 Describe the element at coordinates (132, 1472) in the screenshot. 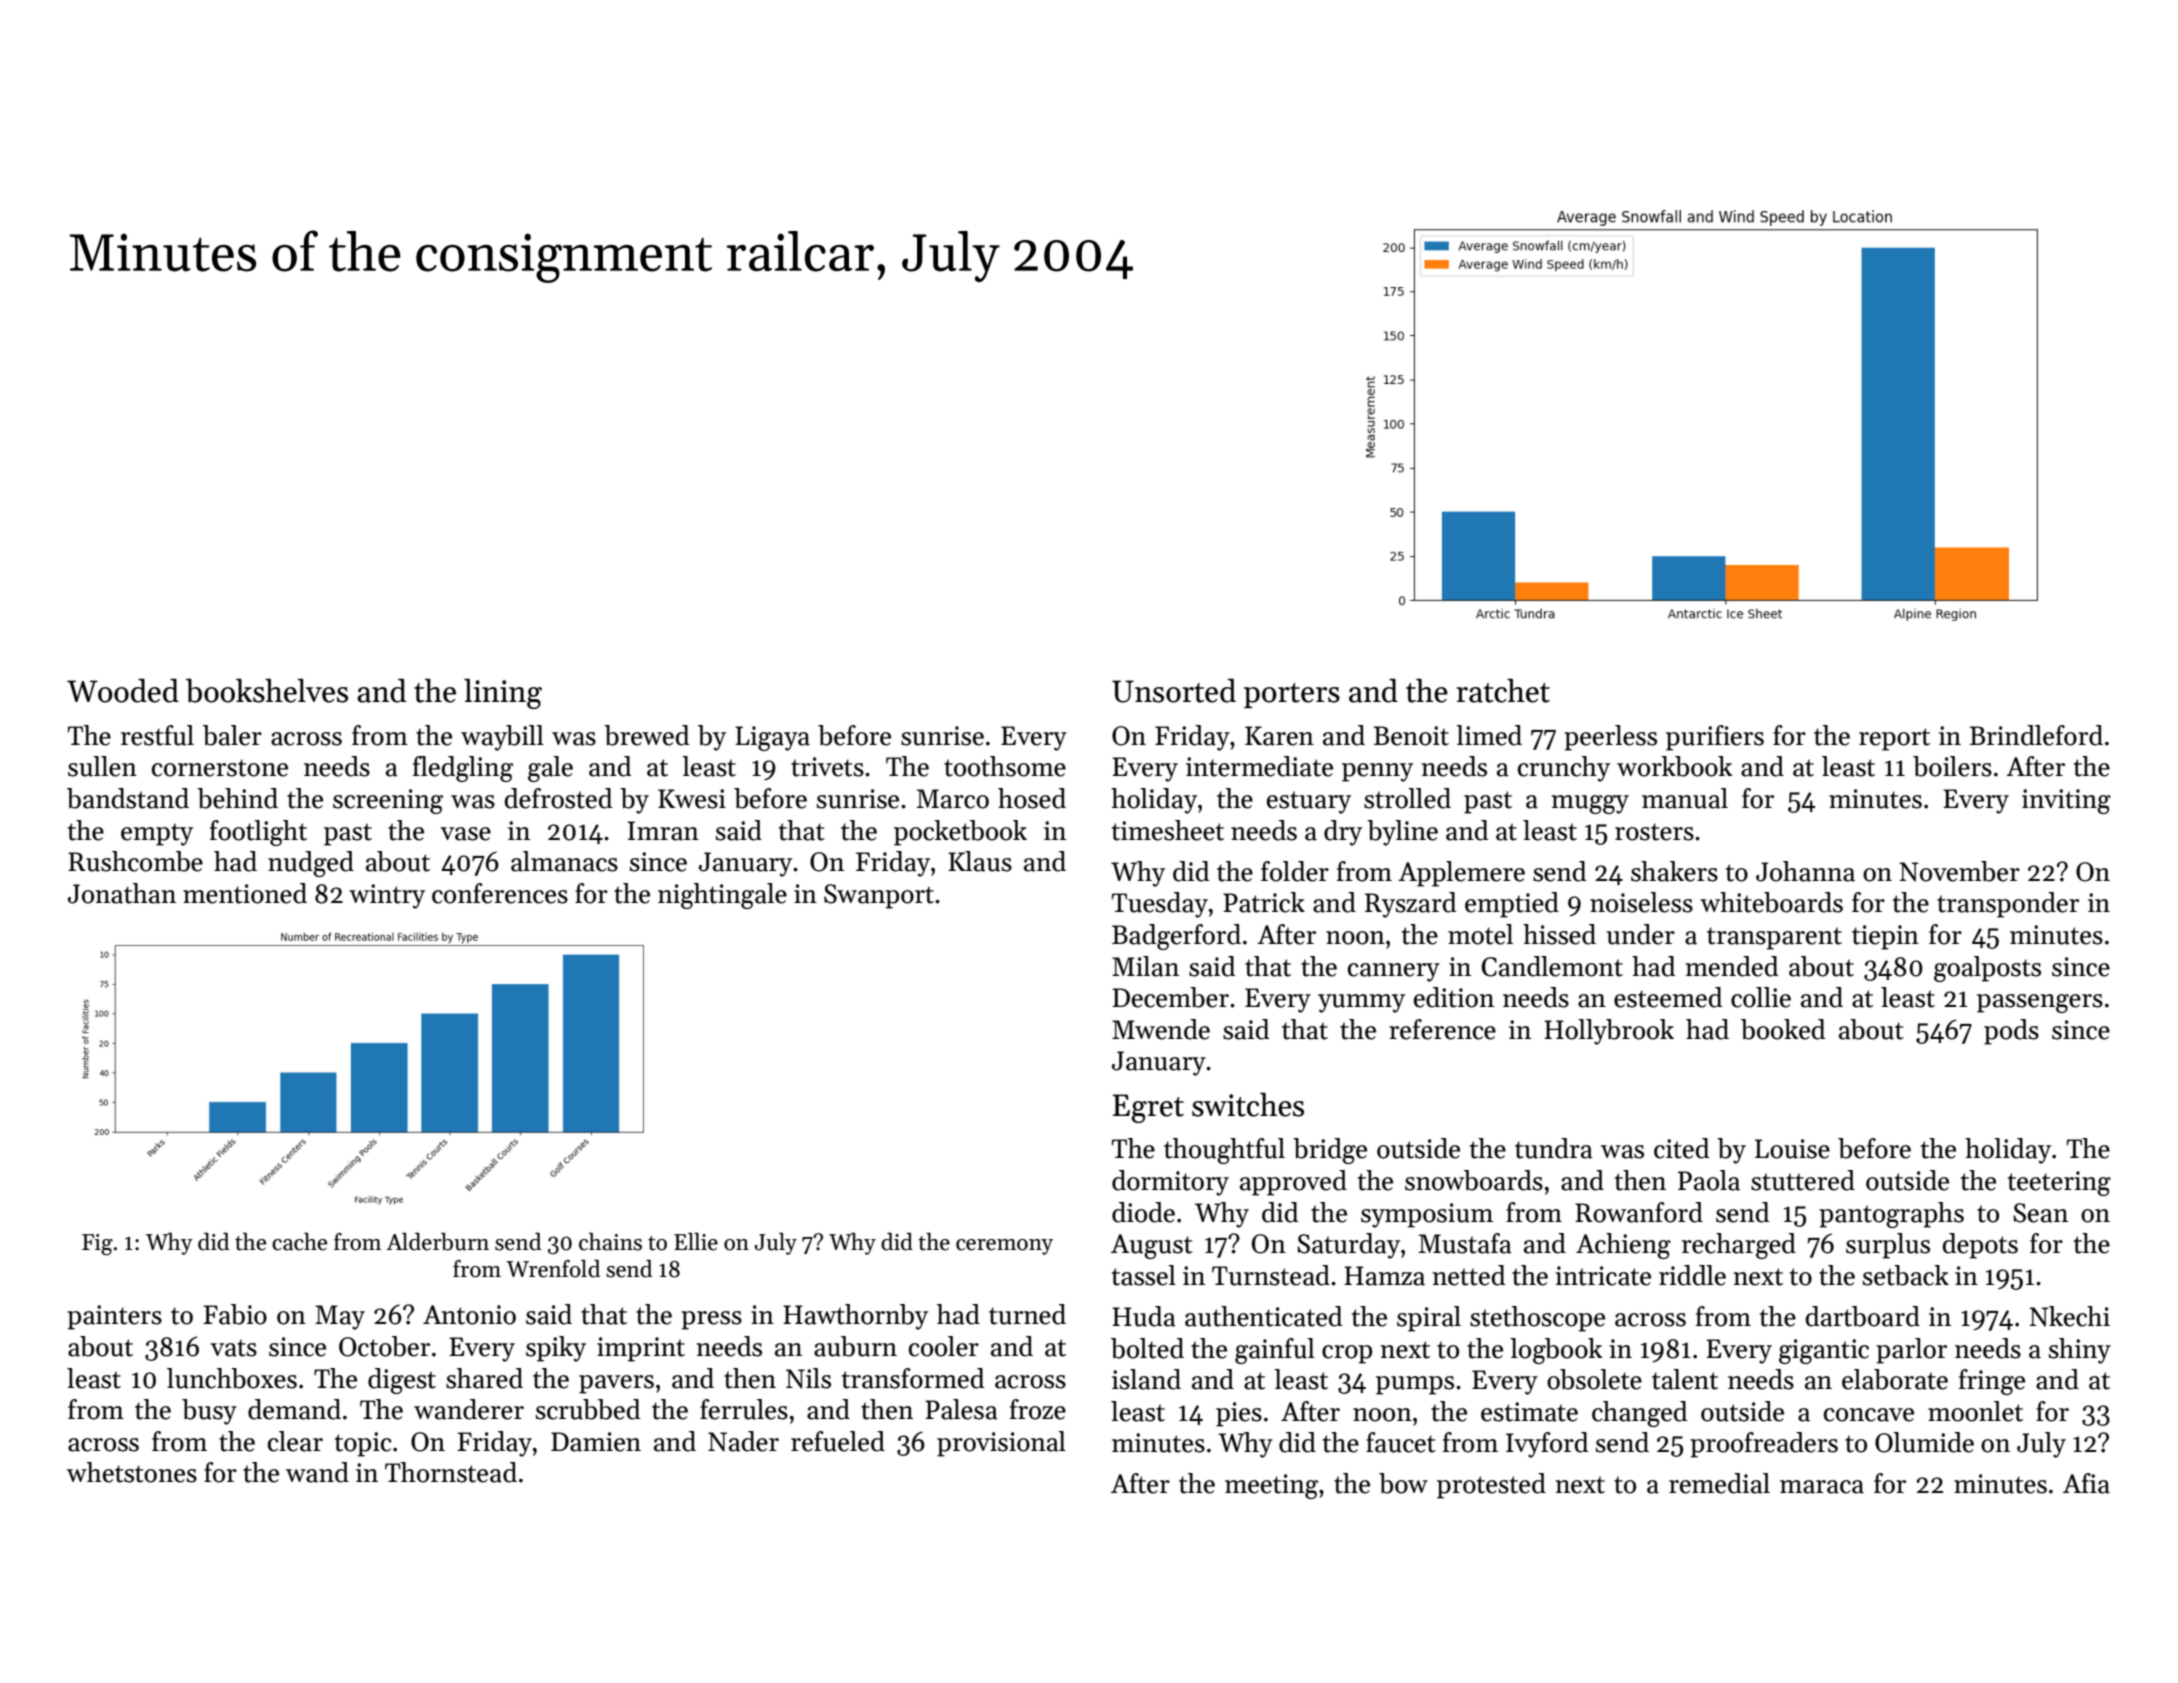

I see `whetstones` at that location.
